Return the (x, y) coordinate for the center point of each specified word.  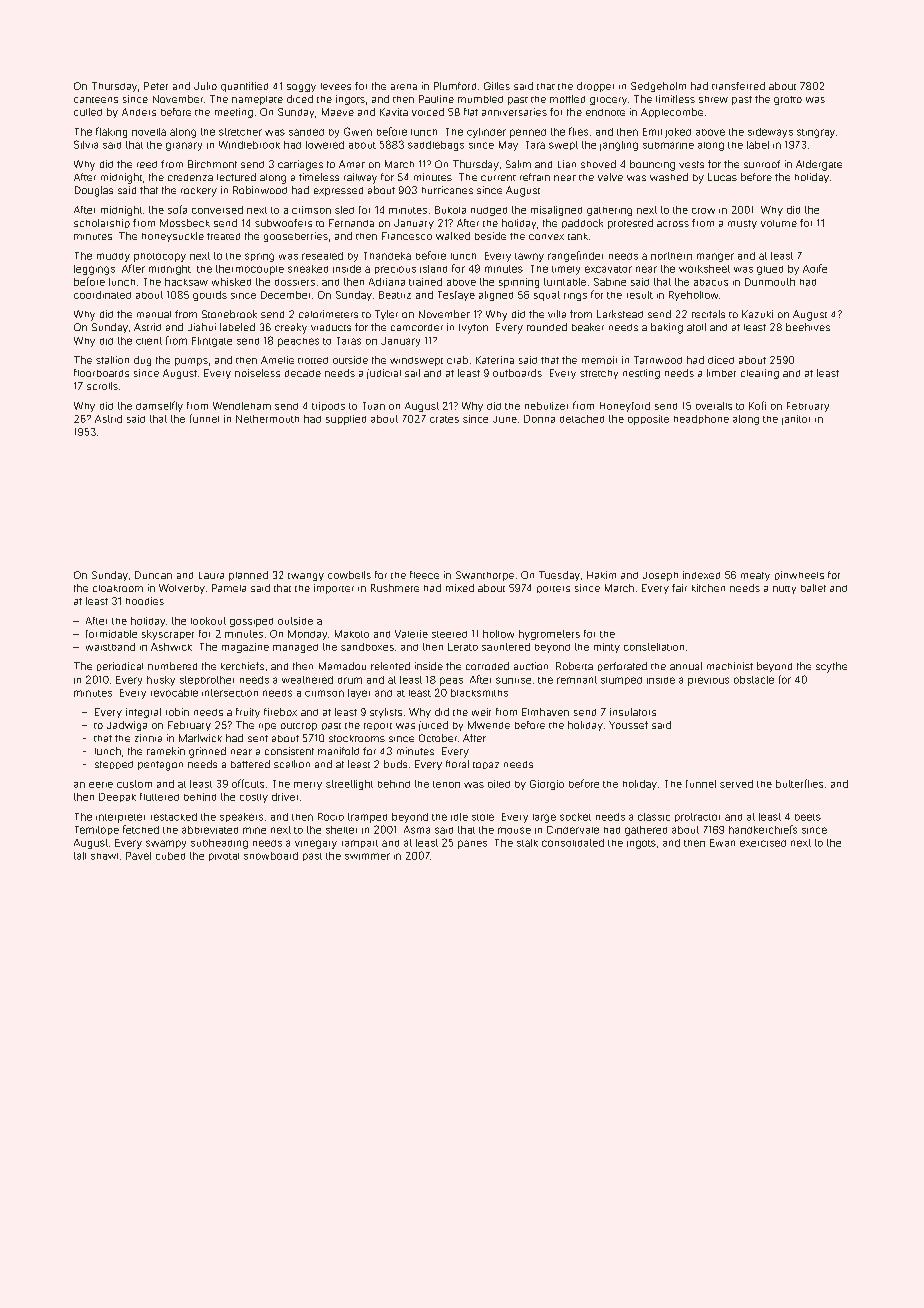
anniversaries (514, 112)
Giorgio (547, 785)
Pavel (138, 856)
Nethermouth (267, 419)
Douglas (94, 191)
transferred (738, 86)
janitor (796, 420)
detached (582, 419)
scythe (831, 667)
